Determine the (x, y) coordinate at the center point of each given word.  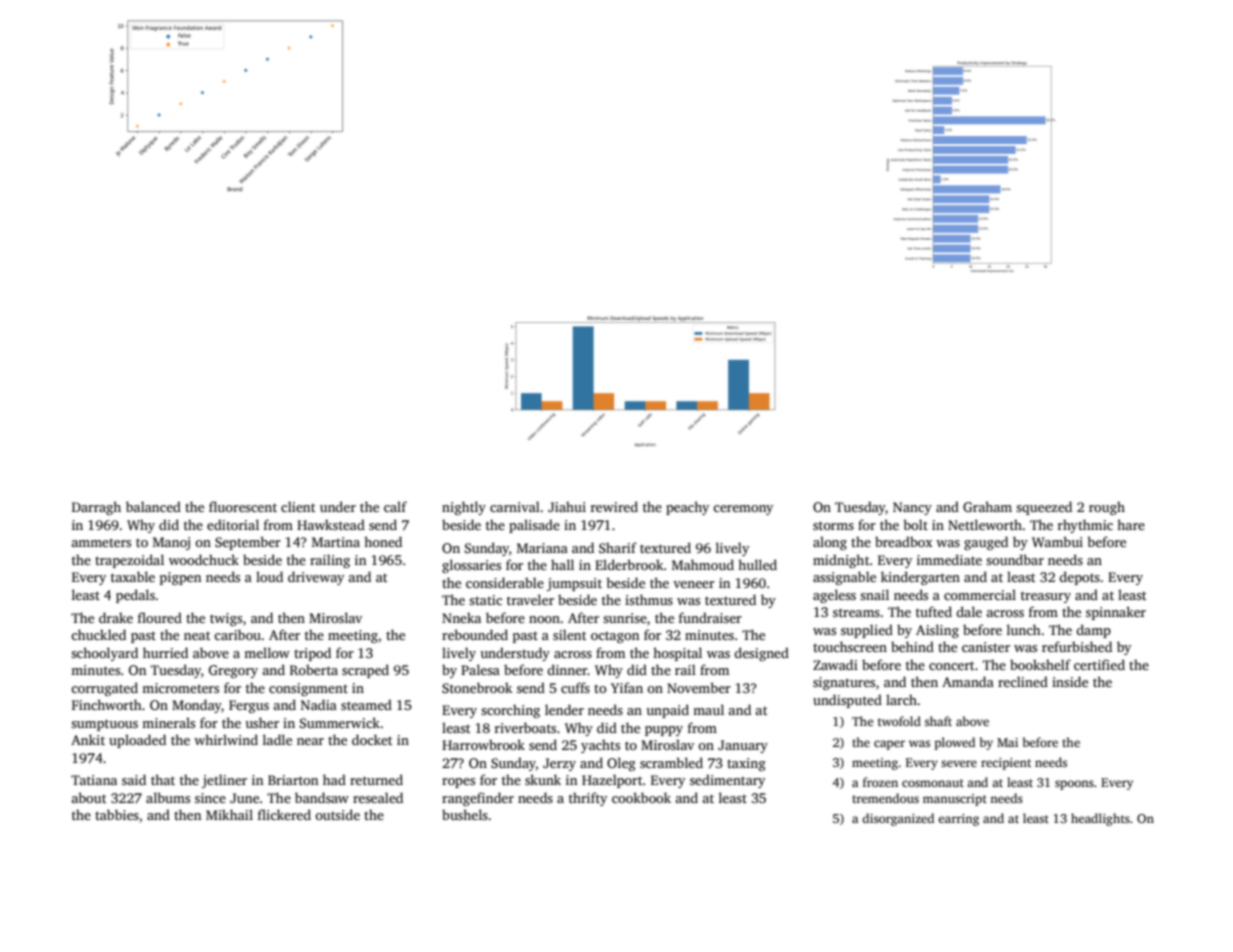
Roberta (314, 669)
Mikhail (229, 814)
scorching (510, 711)
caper (889, 745)
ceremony (743, 510)
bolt (915, 524)
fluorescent (243, 506)
